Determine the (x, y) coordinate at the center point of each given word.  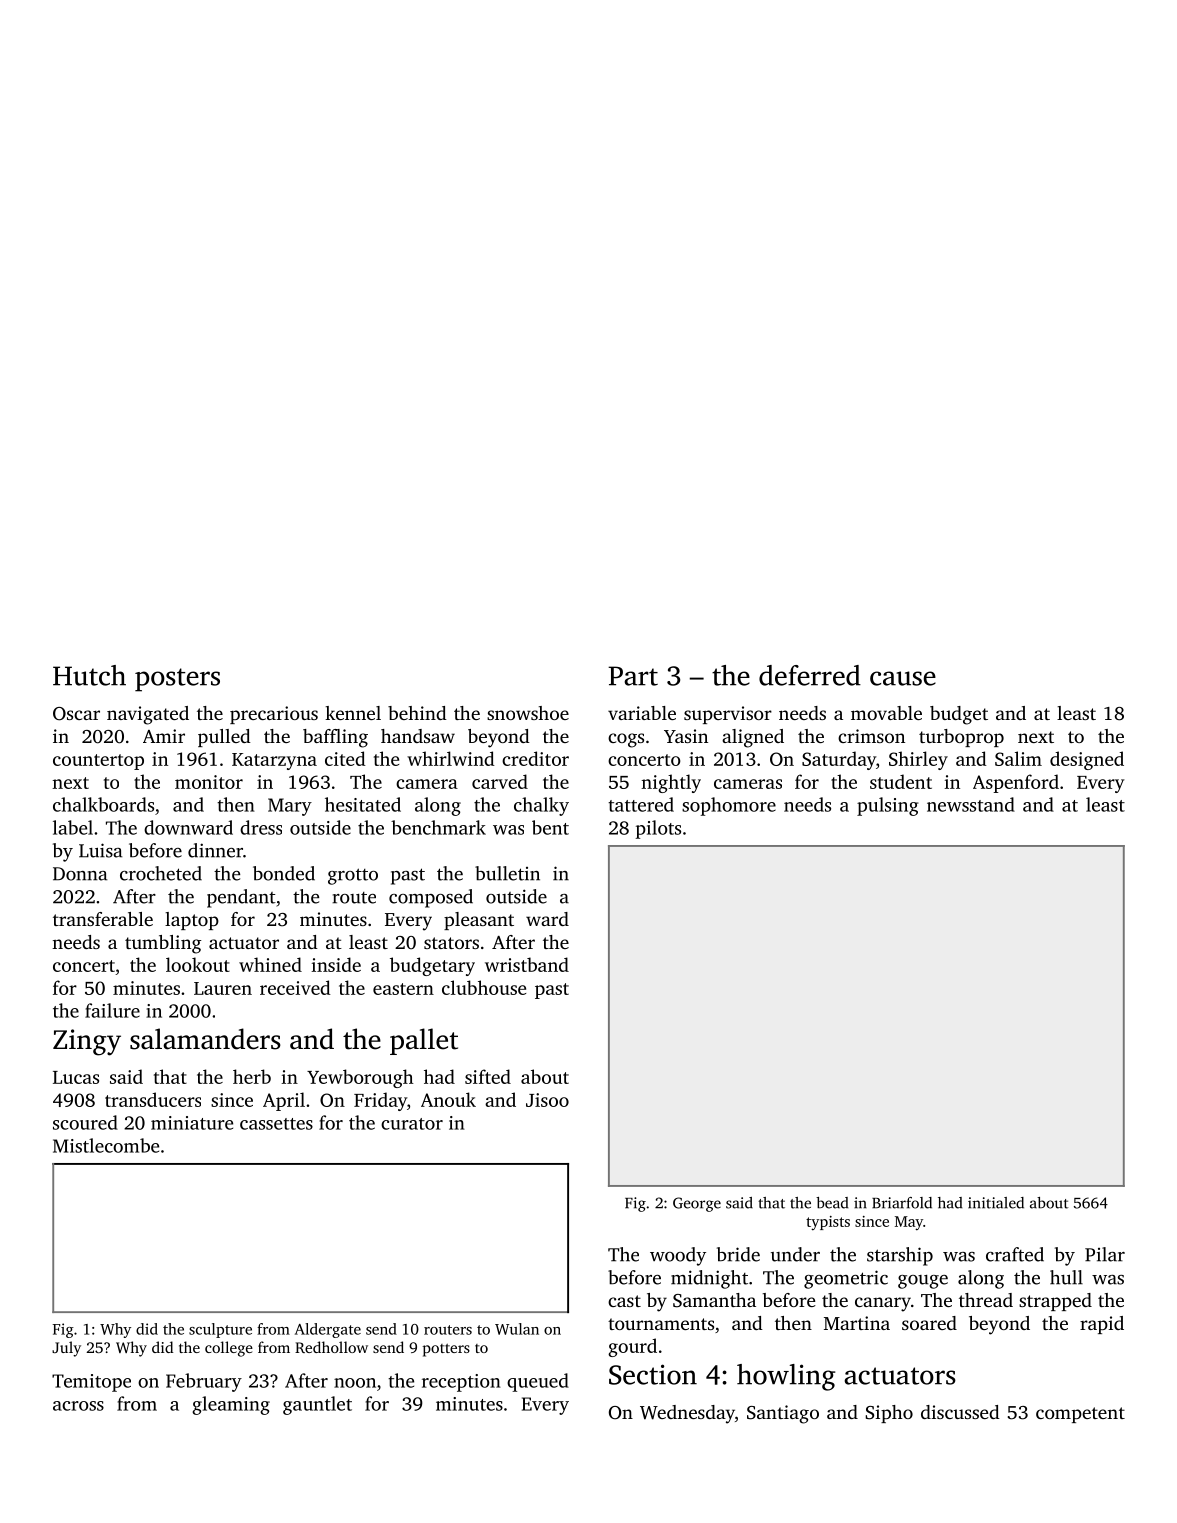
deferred (810, 675)
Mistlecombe (106, 1145)
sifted (488, 1076)
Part (633, 676)
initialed (996, 1203)
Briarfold (902, 1203)
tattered (641, 804)
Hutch (89, 675)
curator (412, 1124)
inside (336, 964)
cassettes (276, 1124)
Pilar (1105, 1254)
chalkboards (103, 804)
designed (1087, 760)
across (78, 1406)
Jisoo (547, 1100)
